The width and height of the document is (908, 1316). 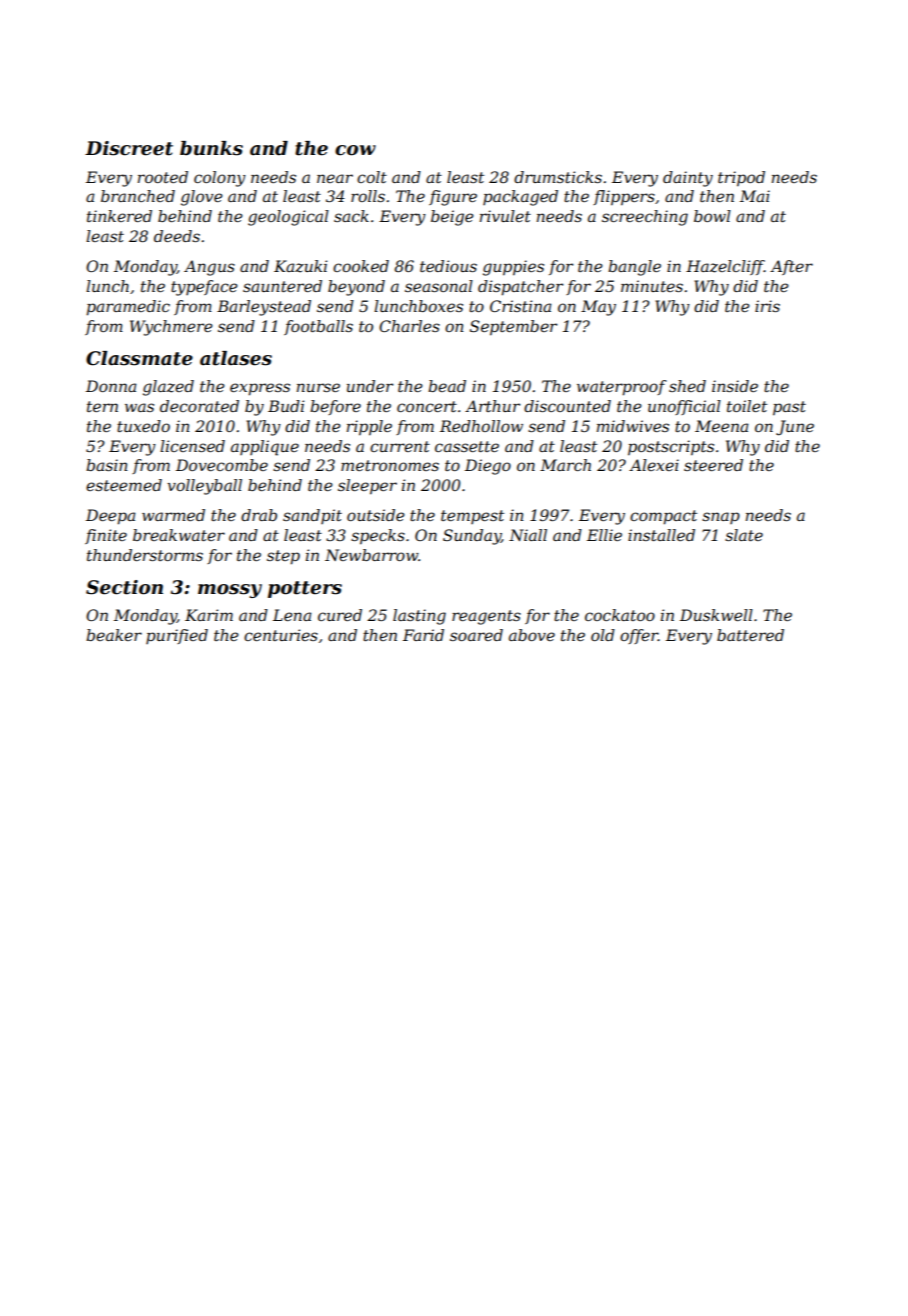 What do you see at coordinates (744, 535) in the document?
I see `slate` at bounding box center [744, 535].
